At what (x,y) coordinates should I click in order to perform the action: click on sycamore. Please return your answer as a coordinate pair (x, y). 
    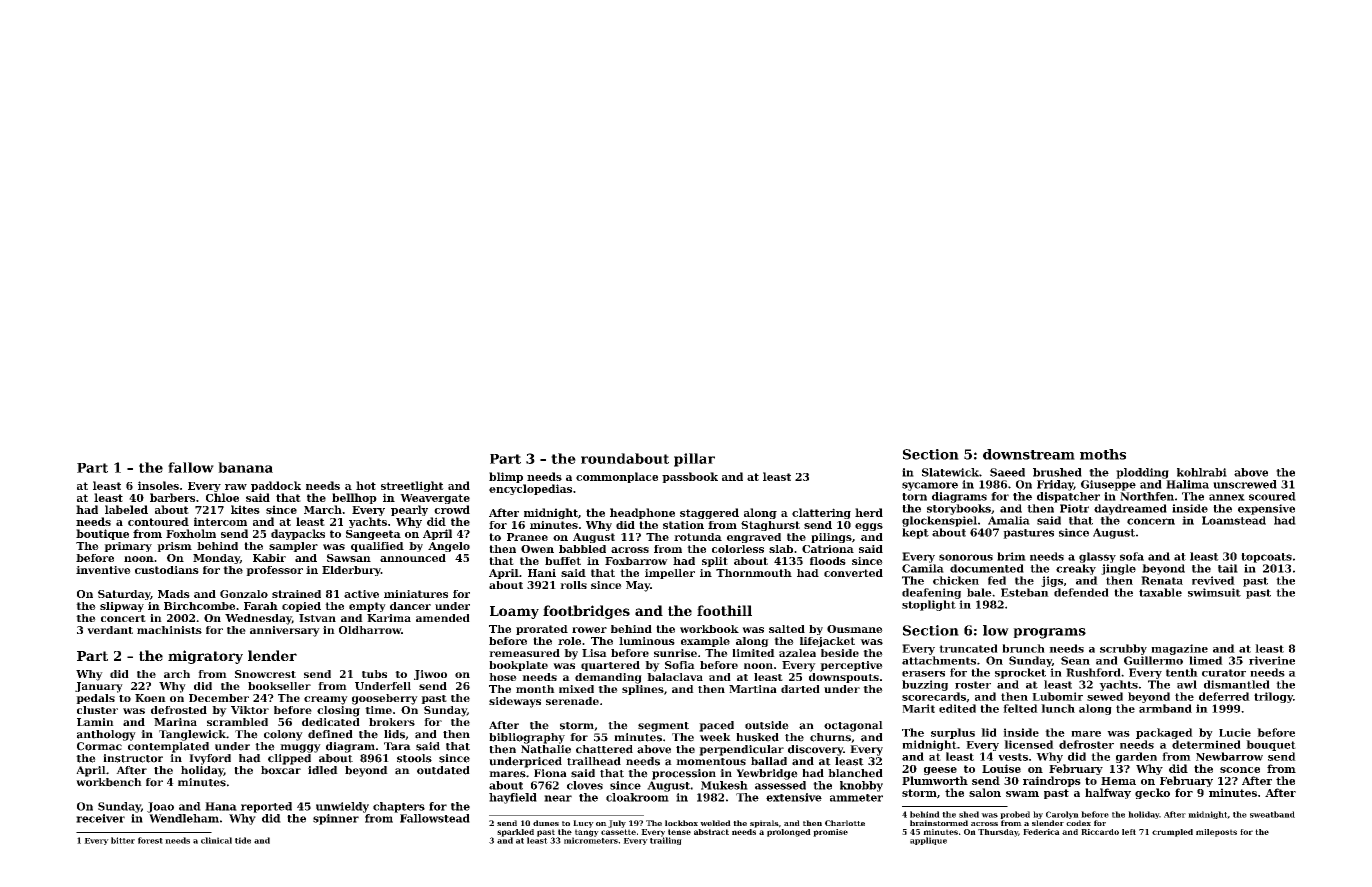
    Looking at the image, I should click on (930, 486).
